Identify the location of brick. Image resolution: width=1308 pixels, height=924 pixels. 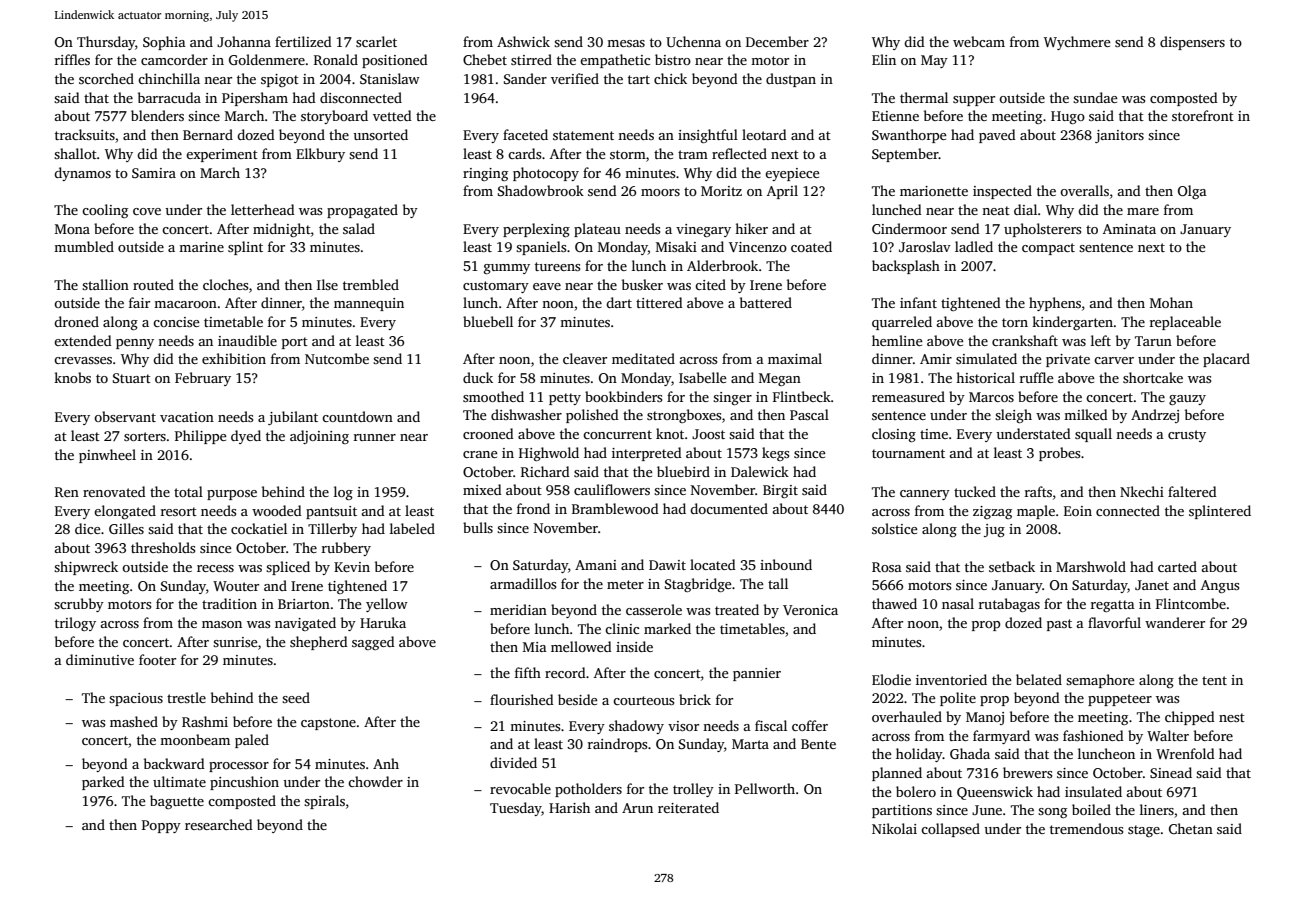
(695, 699).
